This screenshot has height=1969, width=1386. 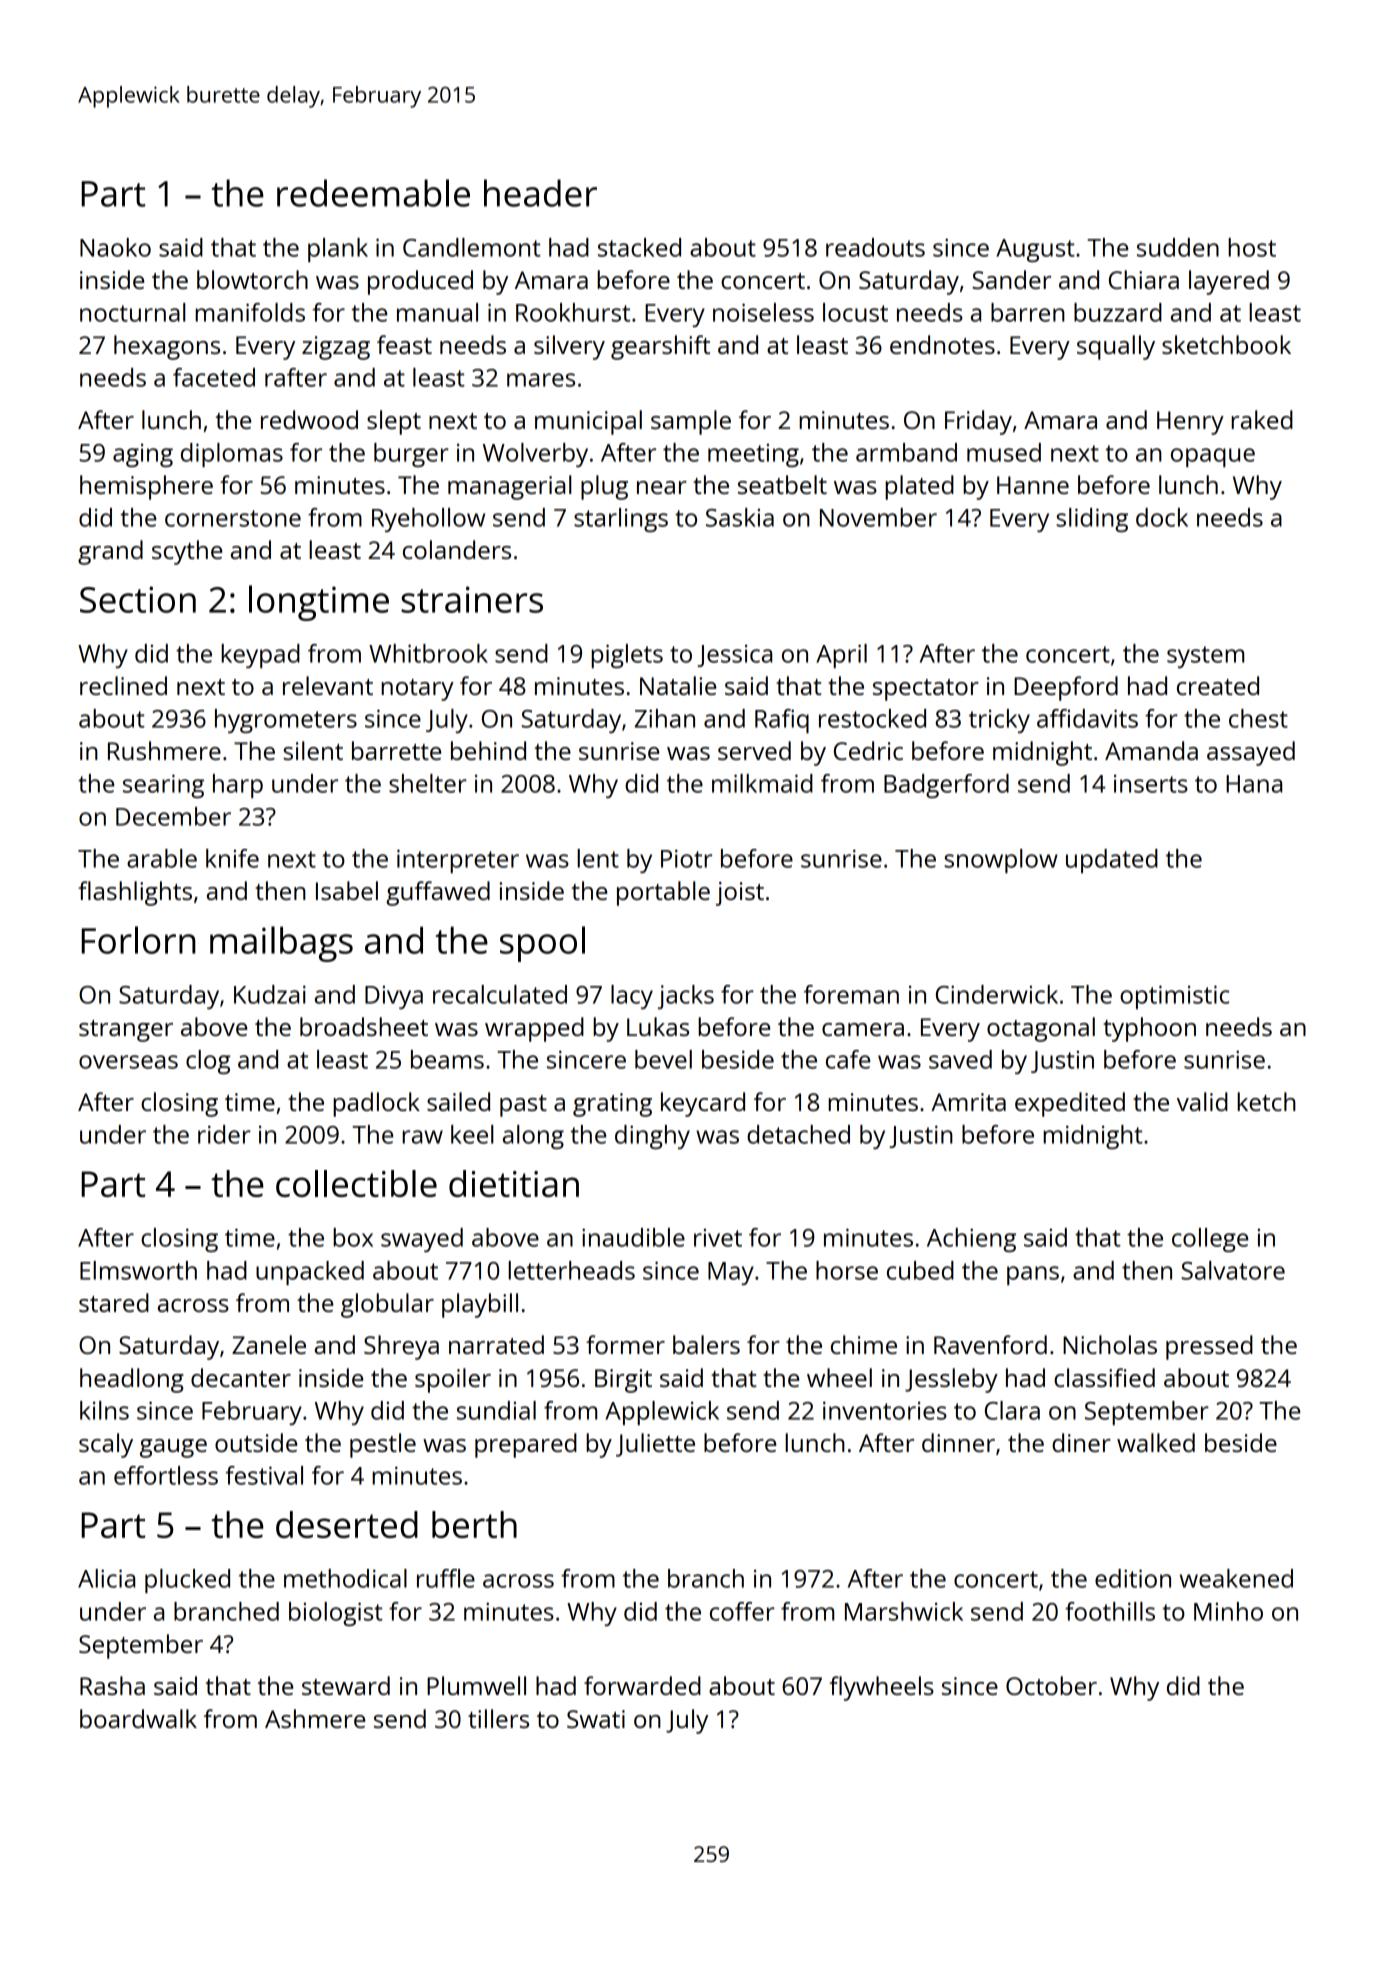 What do you see at coordinates (474, 1524) in the screenshot?
I see `berth` at bounding box center [474, 1524].
